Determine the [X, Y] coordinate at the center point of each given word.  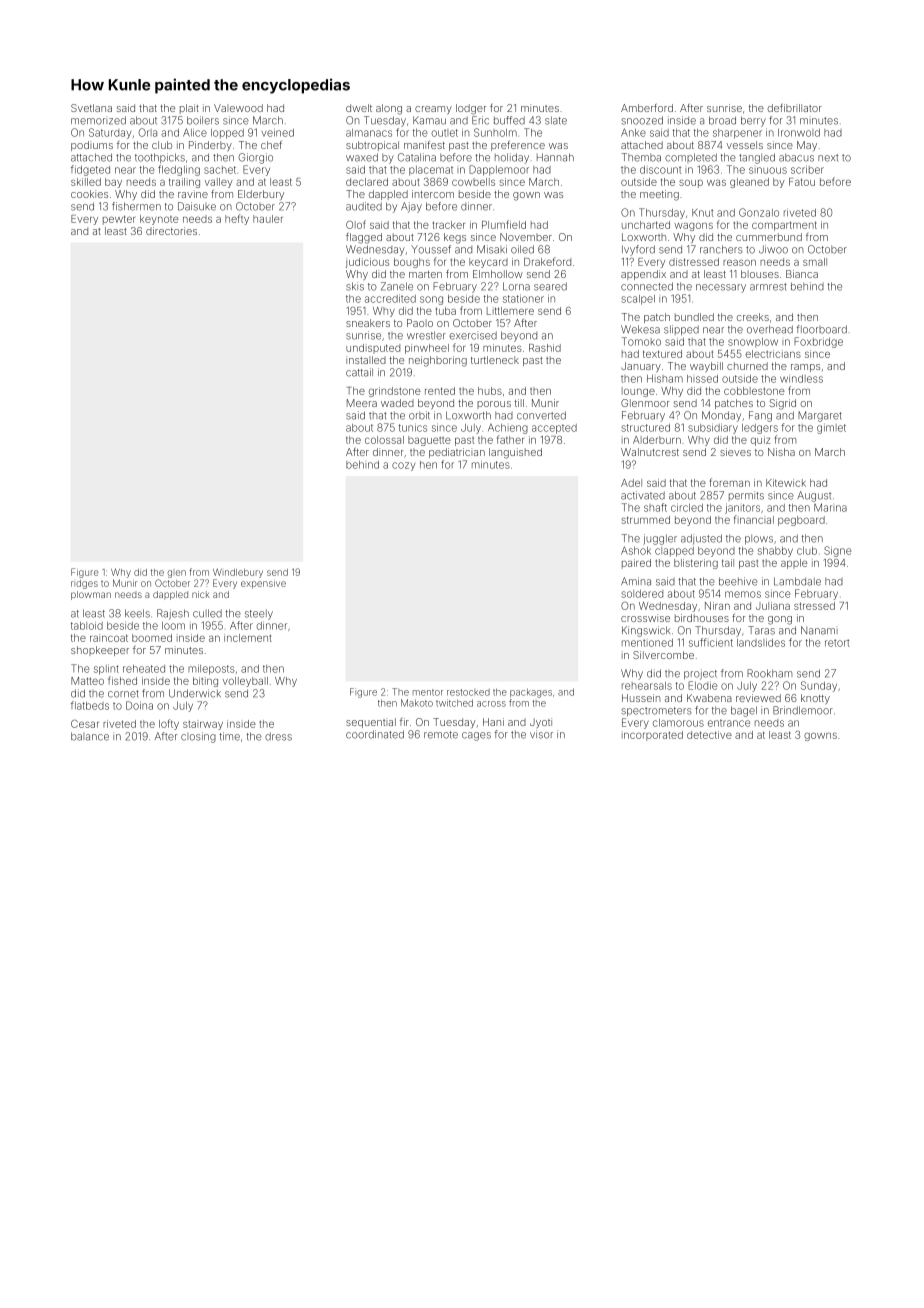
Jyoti [541, 723]
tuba [446, 311]
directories [171, 231]
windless [801, 379]
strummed [645, 520]
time [229, 736]
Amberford [647, 108]
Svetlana [91, 108]
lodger [471, 109]
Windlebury [238, 573]
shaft [655, 507]
